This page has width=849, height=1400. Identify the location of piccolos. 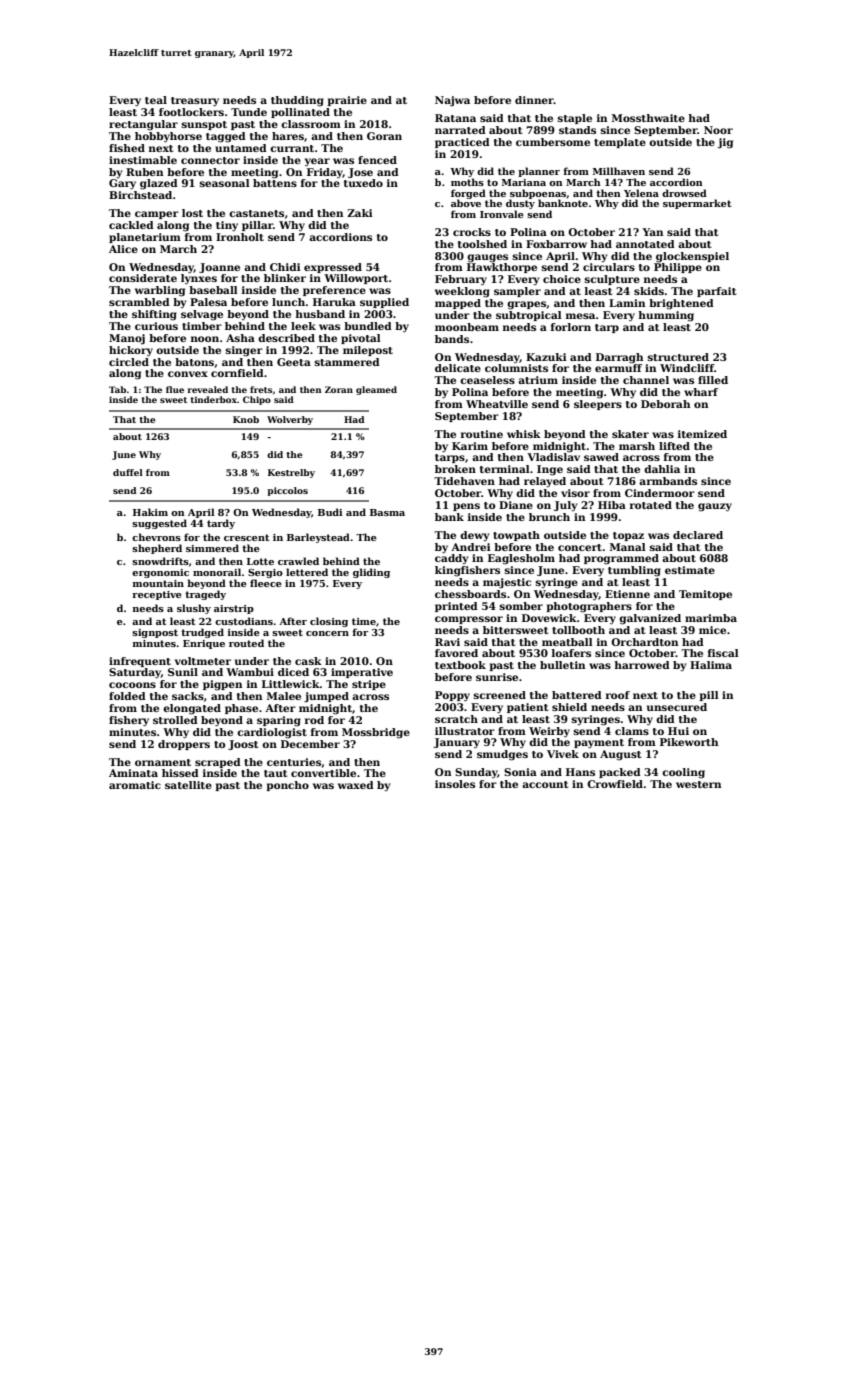
(287, 491).
